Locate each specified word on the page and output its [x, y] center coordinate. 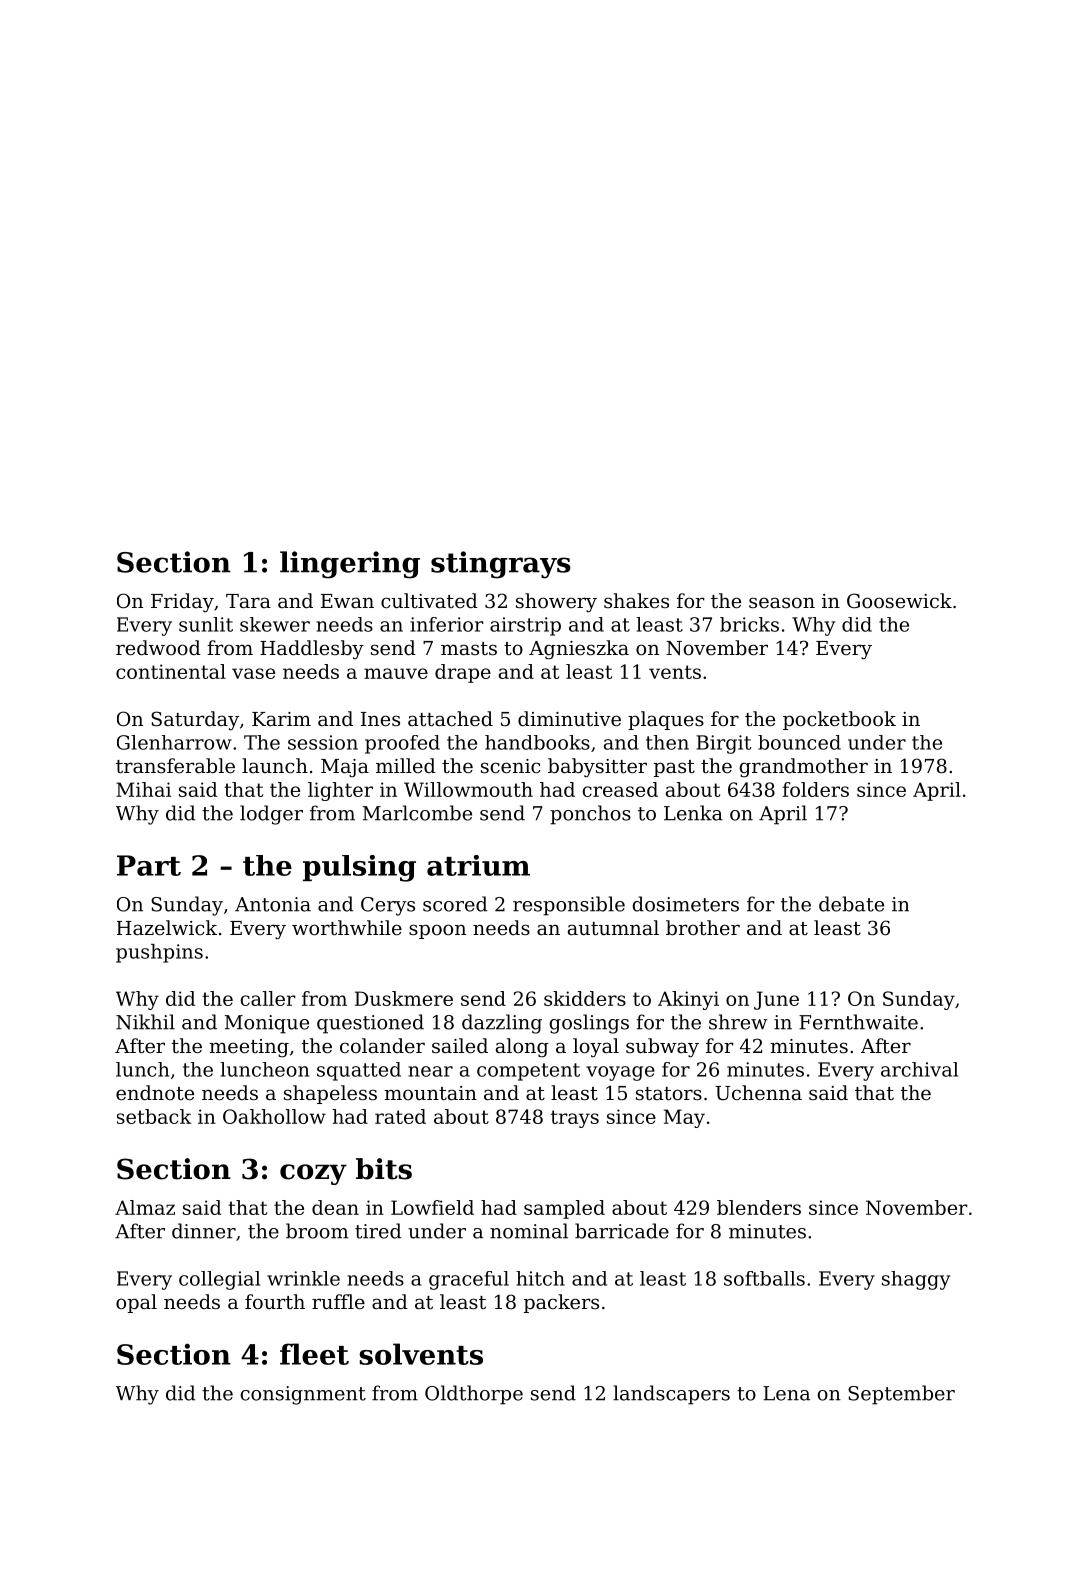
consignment [303, 1395]
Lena [786, 1393]
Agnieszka [579, 650]
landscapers [671, 1395]
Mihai [143, 789]
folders [816, 789]
